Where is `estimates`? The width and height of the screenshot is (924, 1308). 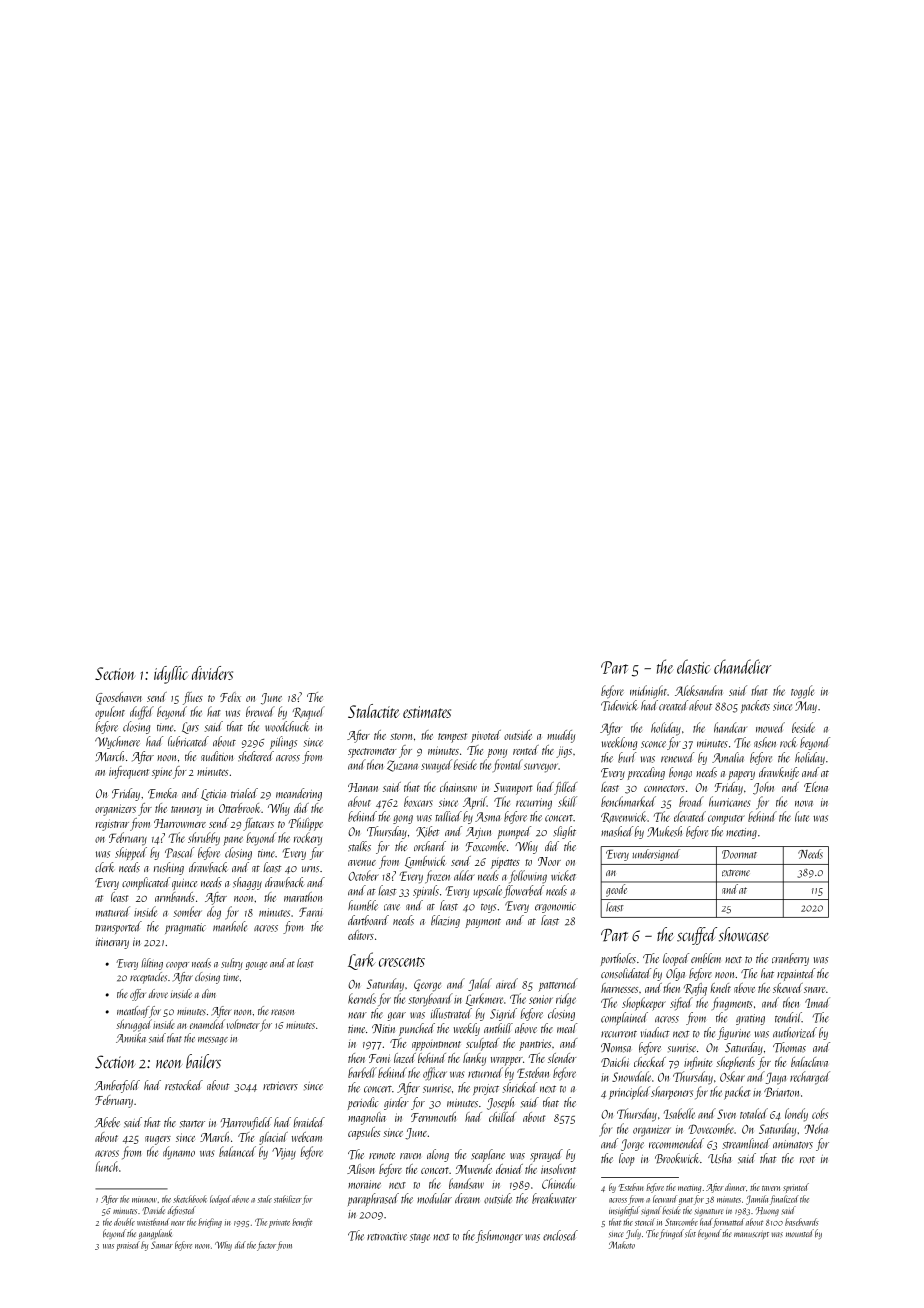
estimates is located at coordinates (427, 712).
